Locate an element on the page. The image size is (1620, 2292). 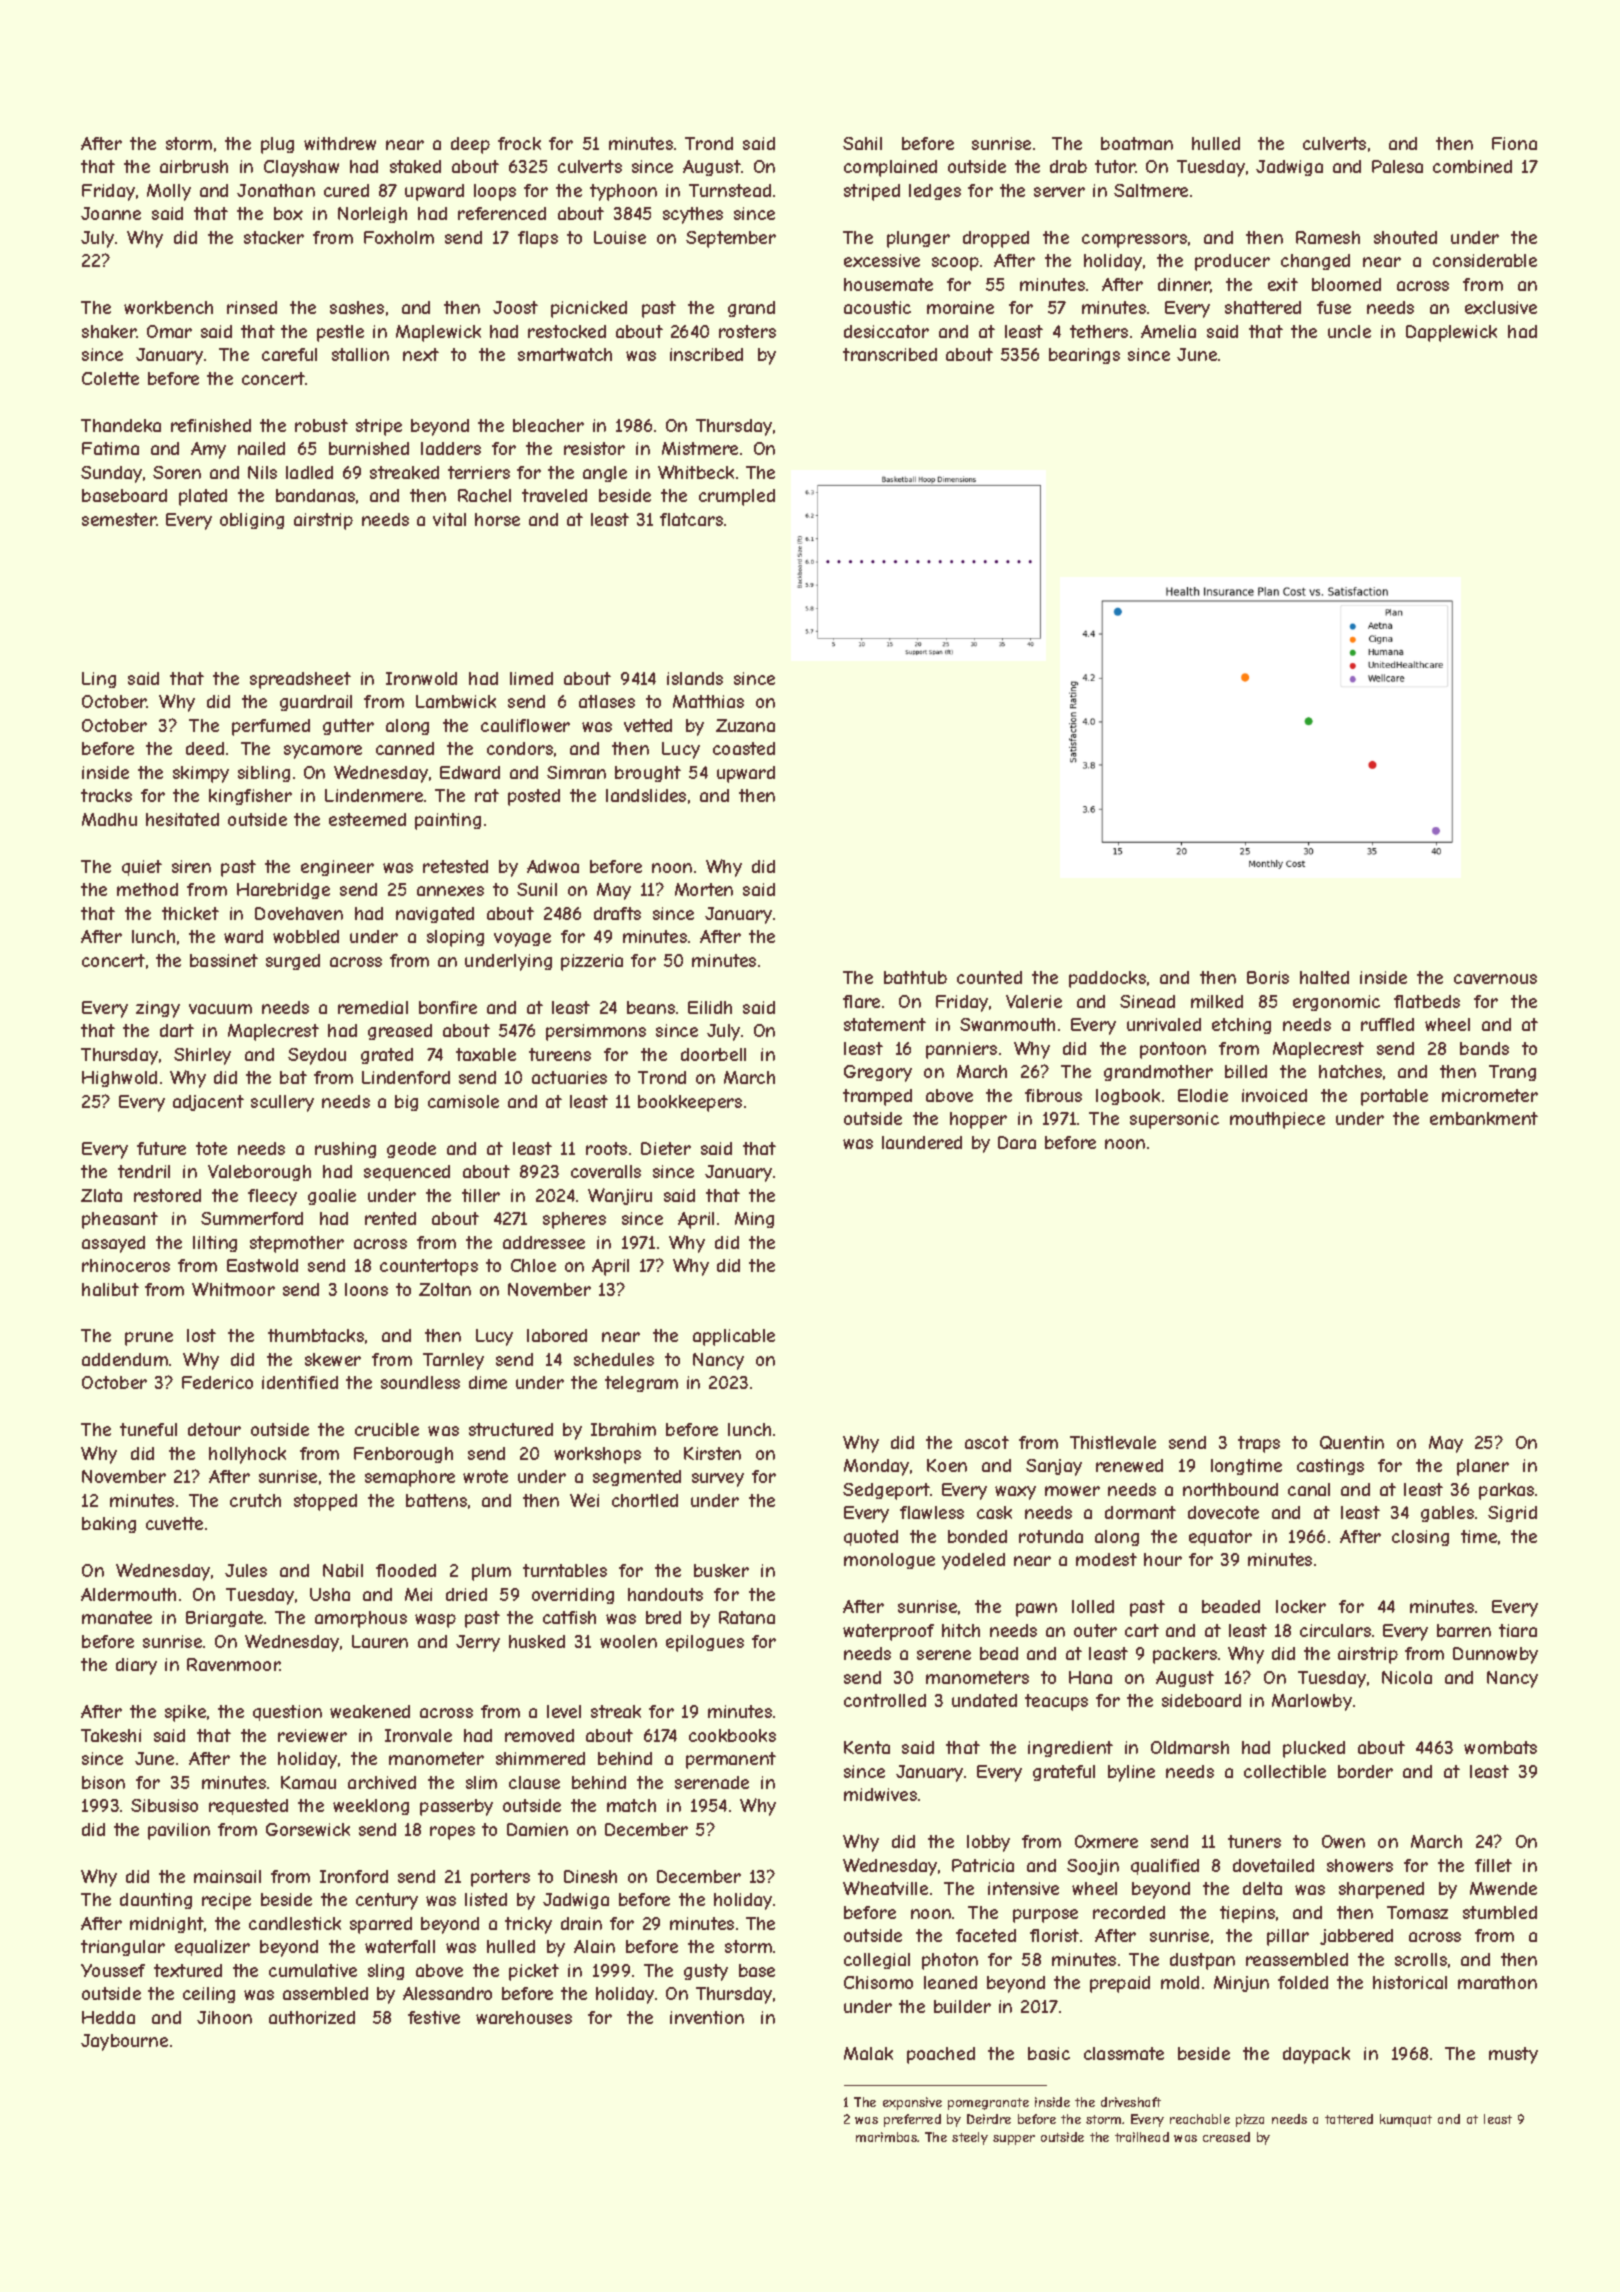
Morten is located at coordinates (704, 889).
